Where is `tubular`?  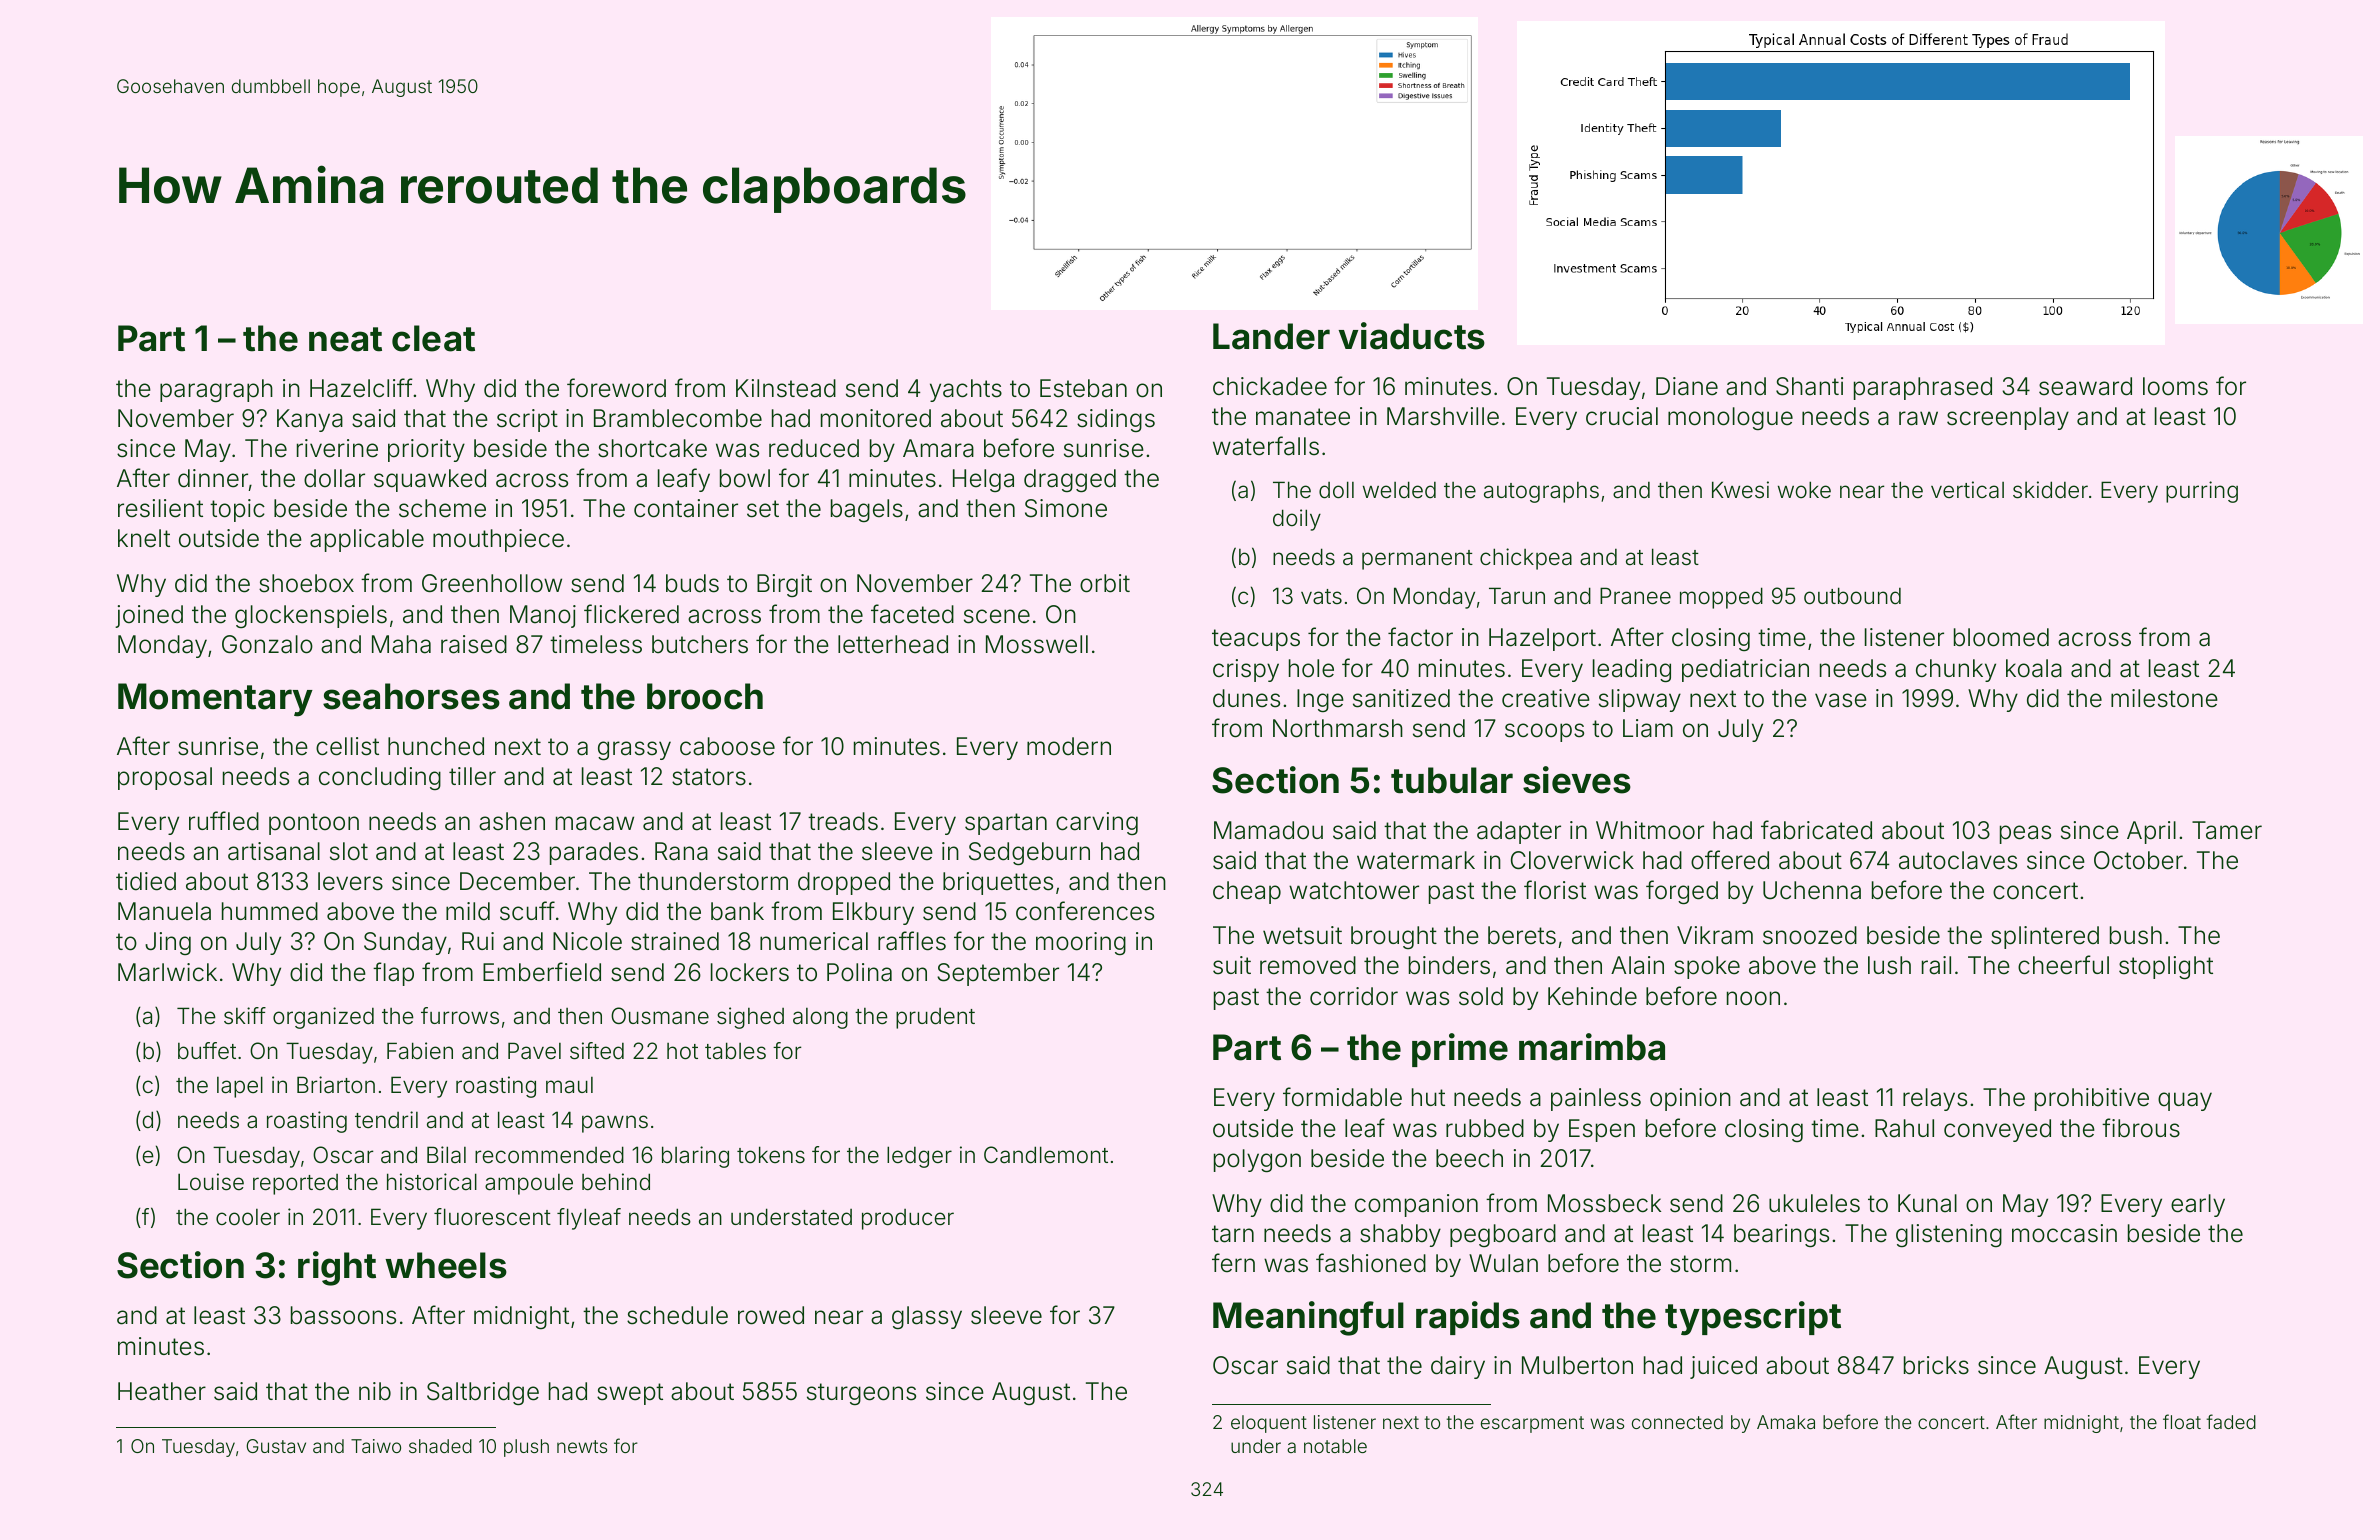
tubular is located at coordinates (1452, 780).
